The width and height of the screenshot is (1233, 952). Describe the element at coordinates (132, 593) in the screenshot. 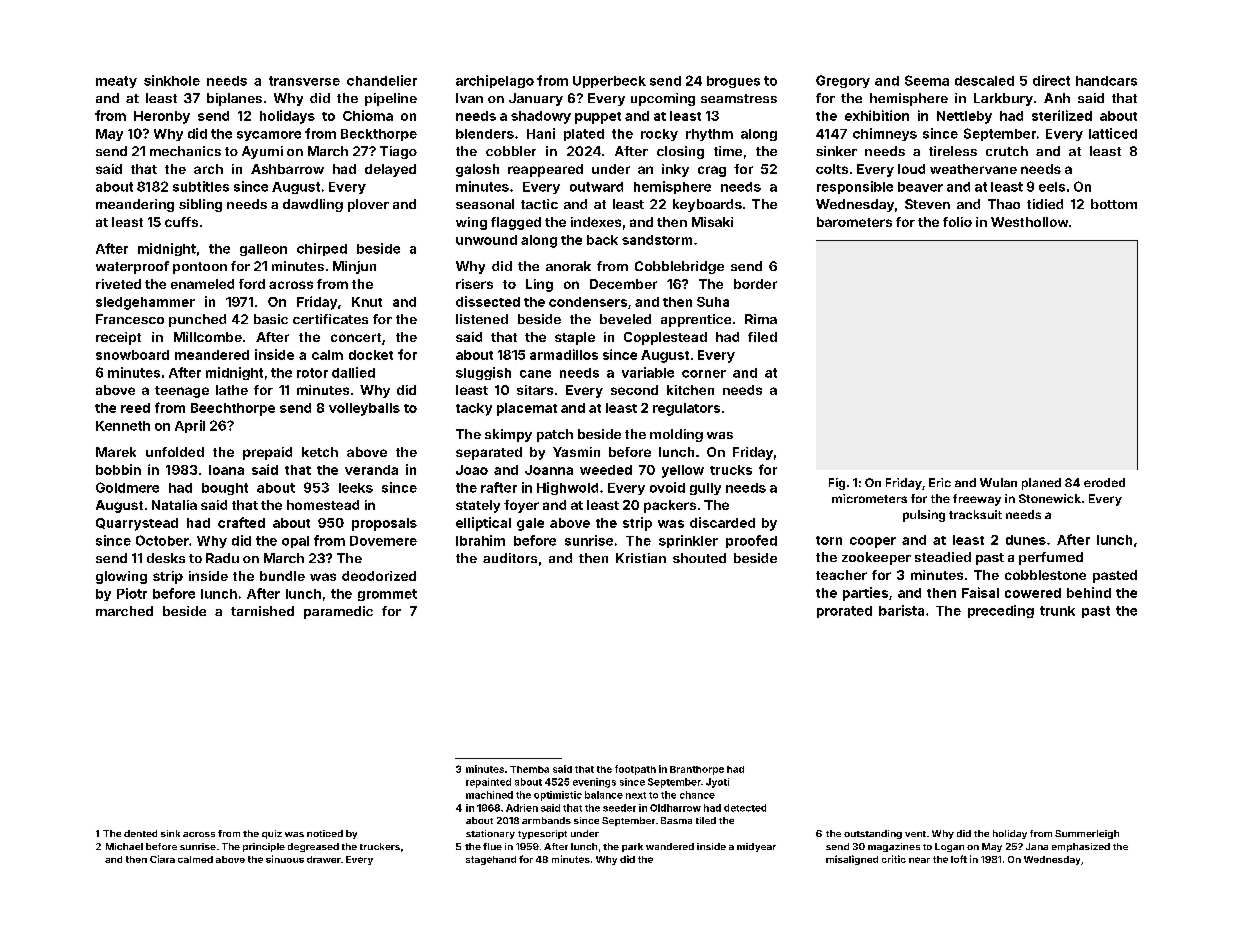

I see `Piotr` at that location.
